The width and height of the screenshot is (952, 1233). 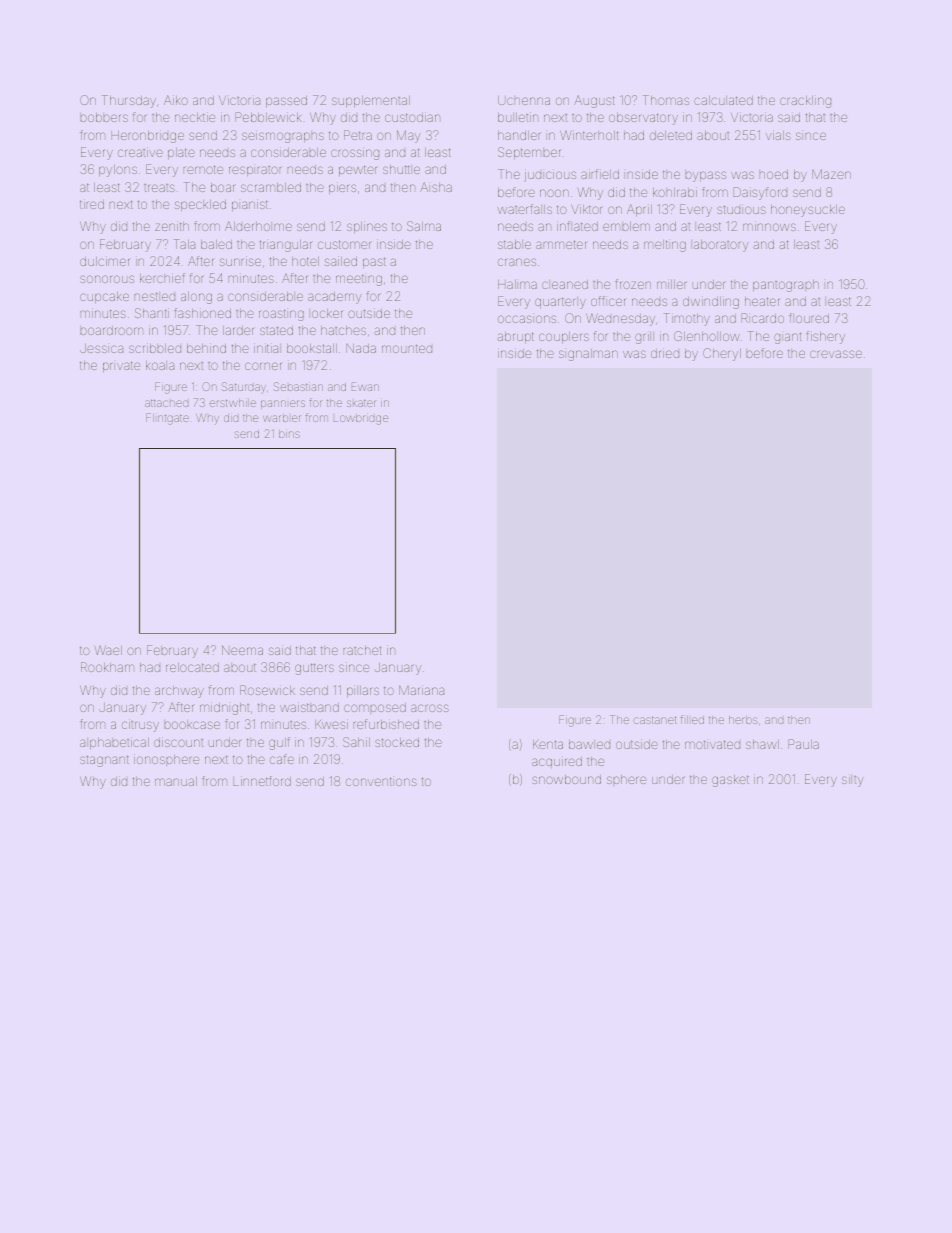 I want to click on herbs, so click(x=743, y=720).
